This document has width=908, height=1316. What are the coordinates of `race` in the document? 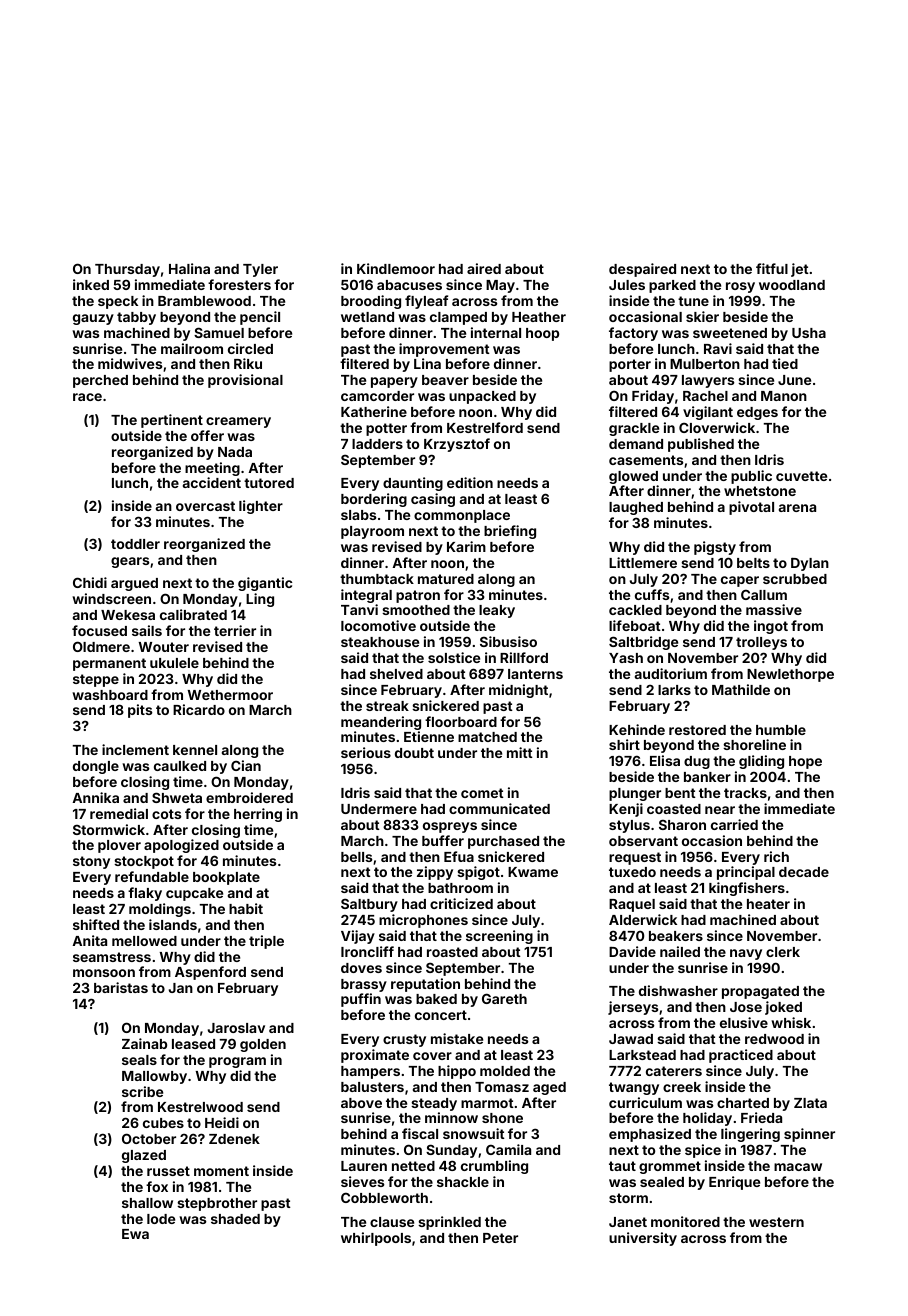 It's located at (87, 397).
